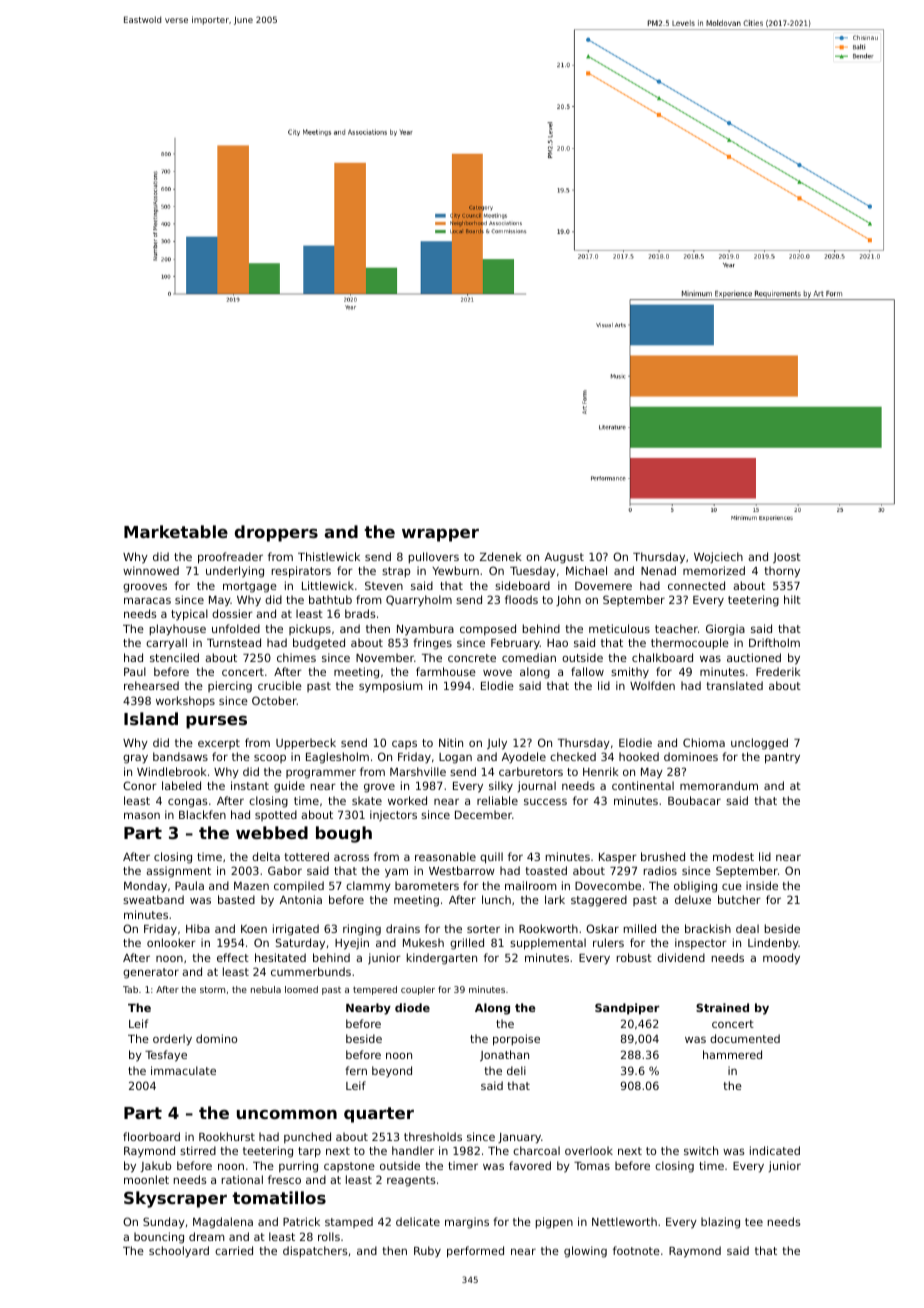 The width and height of the page is (924, 1308). I want to click on effect, so click(233, 957).
